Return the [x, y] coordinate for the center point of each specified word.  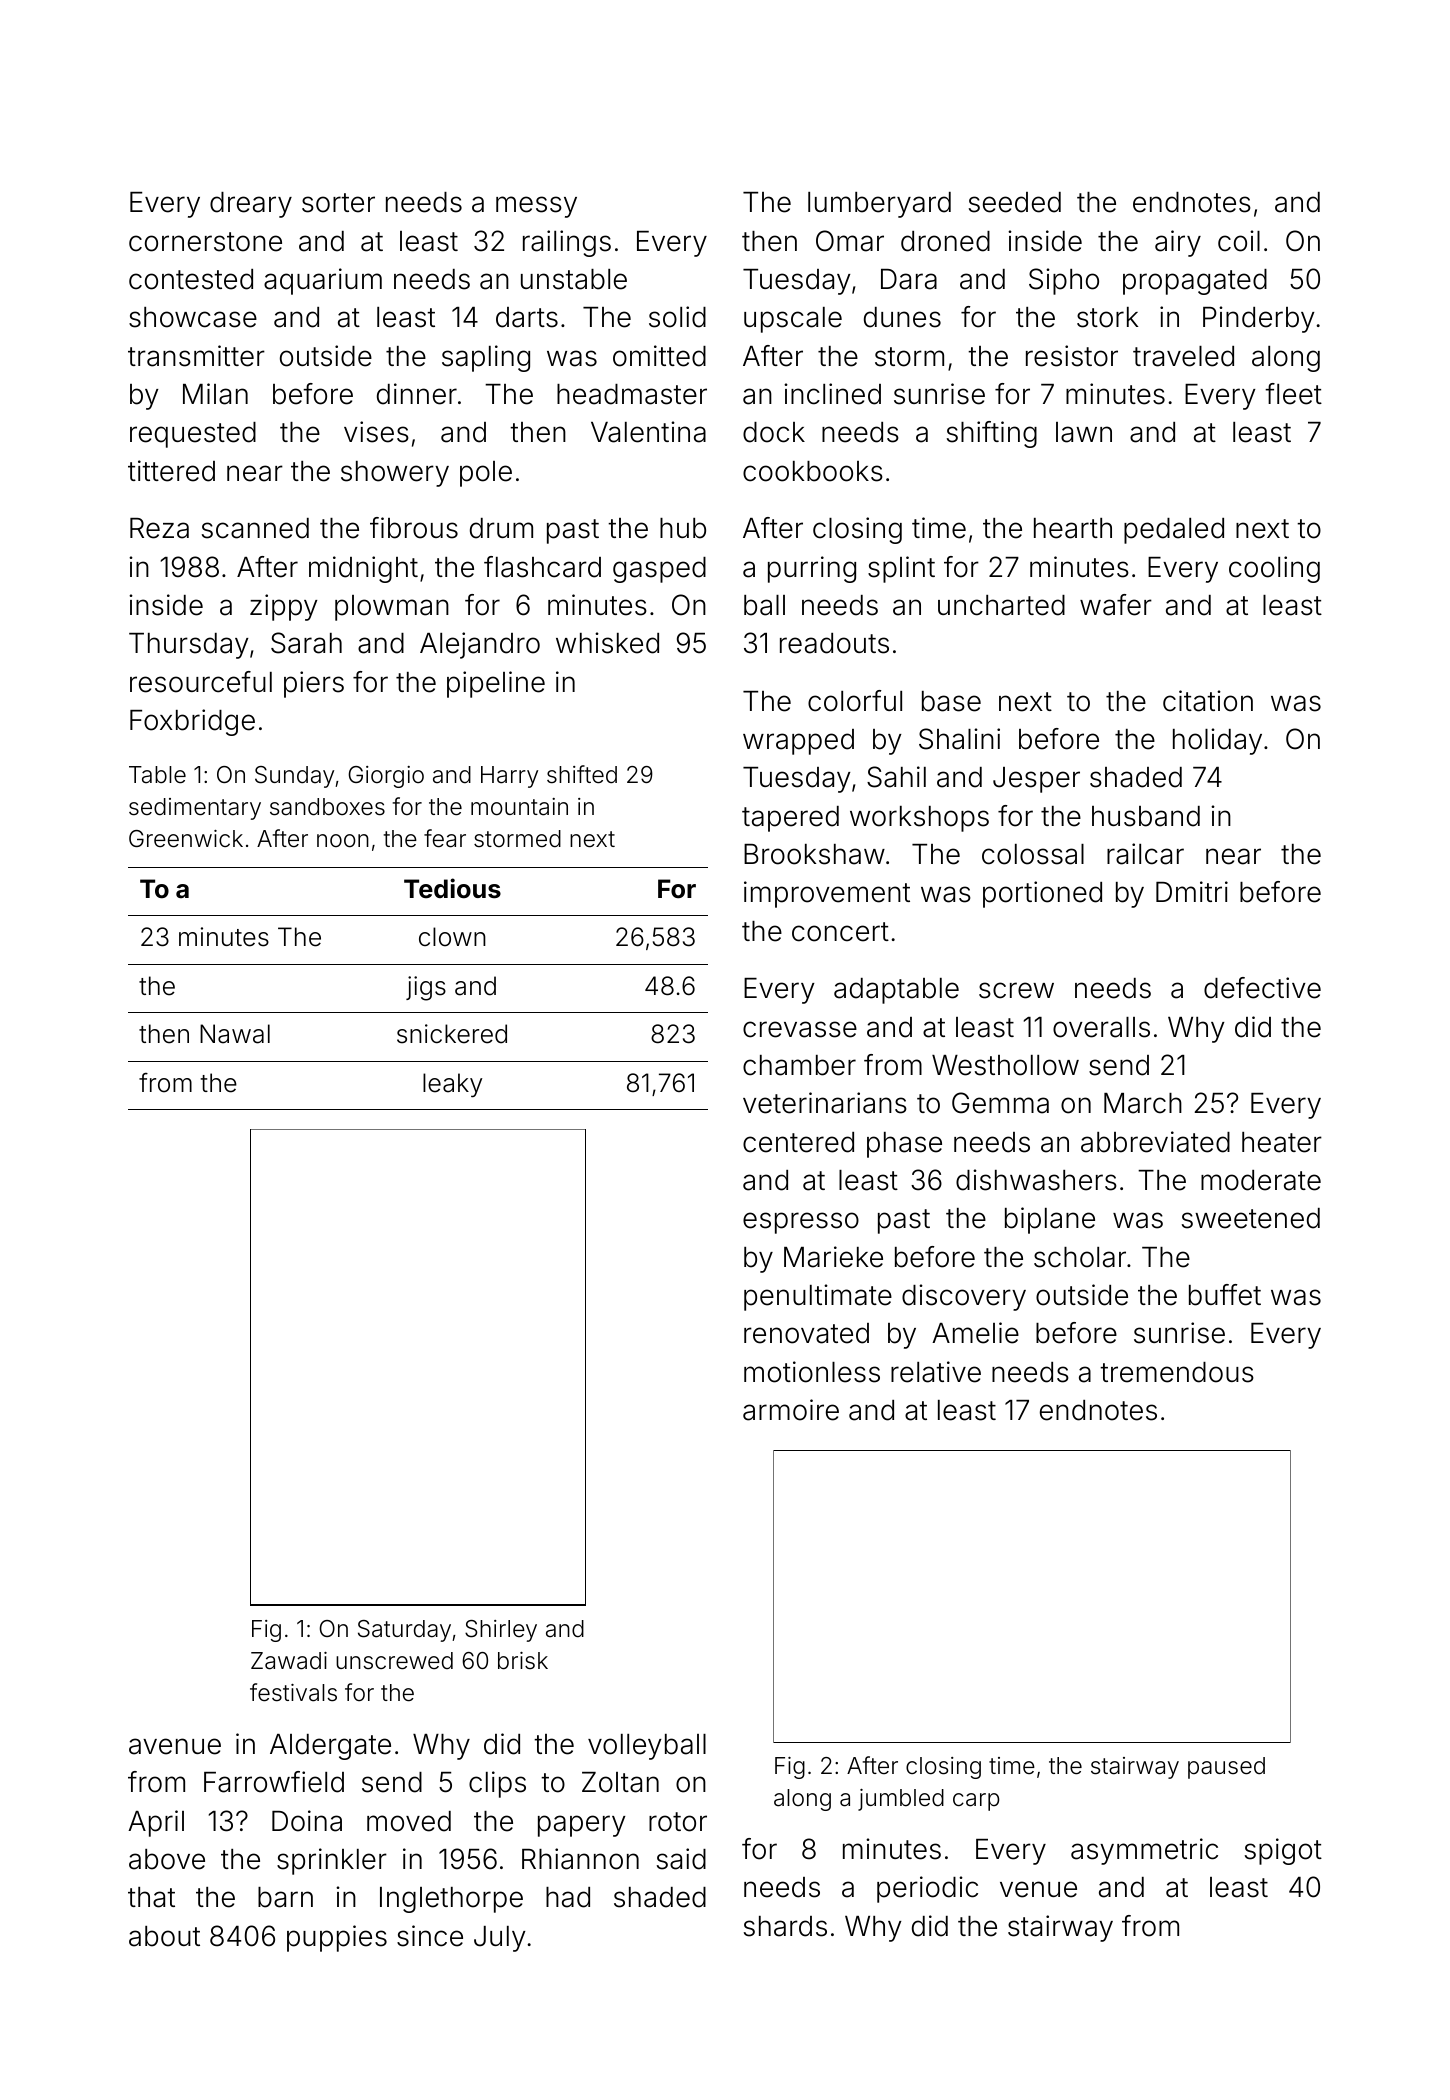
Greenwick [186, 839]
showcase [193, 317]
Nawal [235, 1034]
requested [193, 435]
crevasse [800, 1029]
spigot [1283, 1851]
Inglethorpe [451, 1900]
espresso [801, 1223]
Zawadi [289, 1661]
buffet [1225, 1295]
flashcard [542, 567]
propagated [1195, 282]
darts [527, 317]
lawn [1084, 432]
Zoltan [620, 1782]
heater [1282, 1142]
